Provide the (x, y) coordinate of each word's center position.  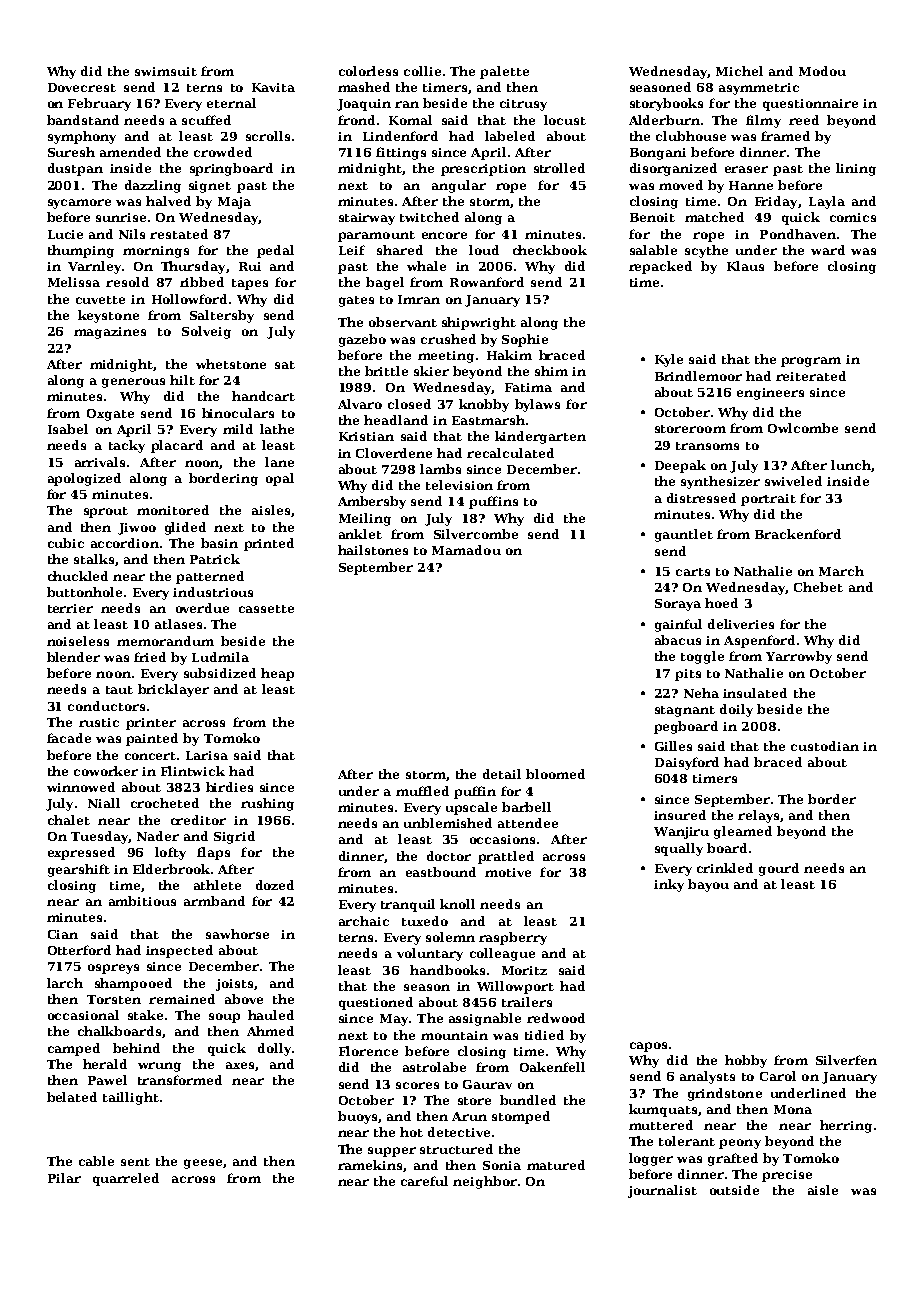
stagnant (685, 711)
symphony (82, 137)
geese (203, 1164)
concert (150, 756)
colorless (368, 71)
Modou (822, 71)
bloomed (555, 774)
